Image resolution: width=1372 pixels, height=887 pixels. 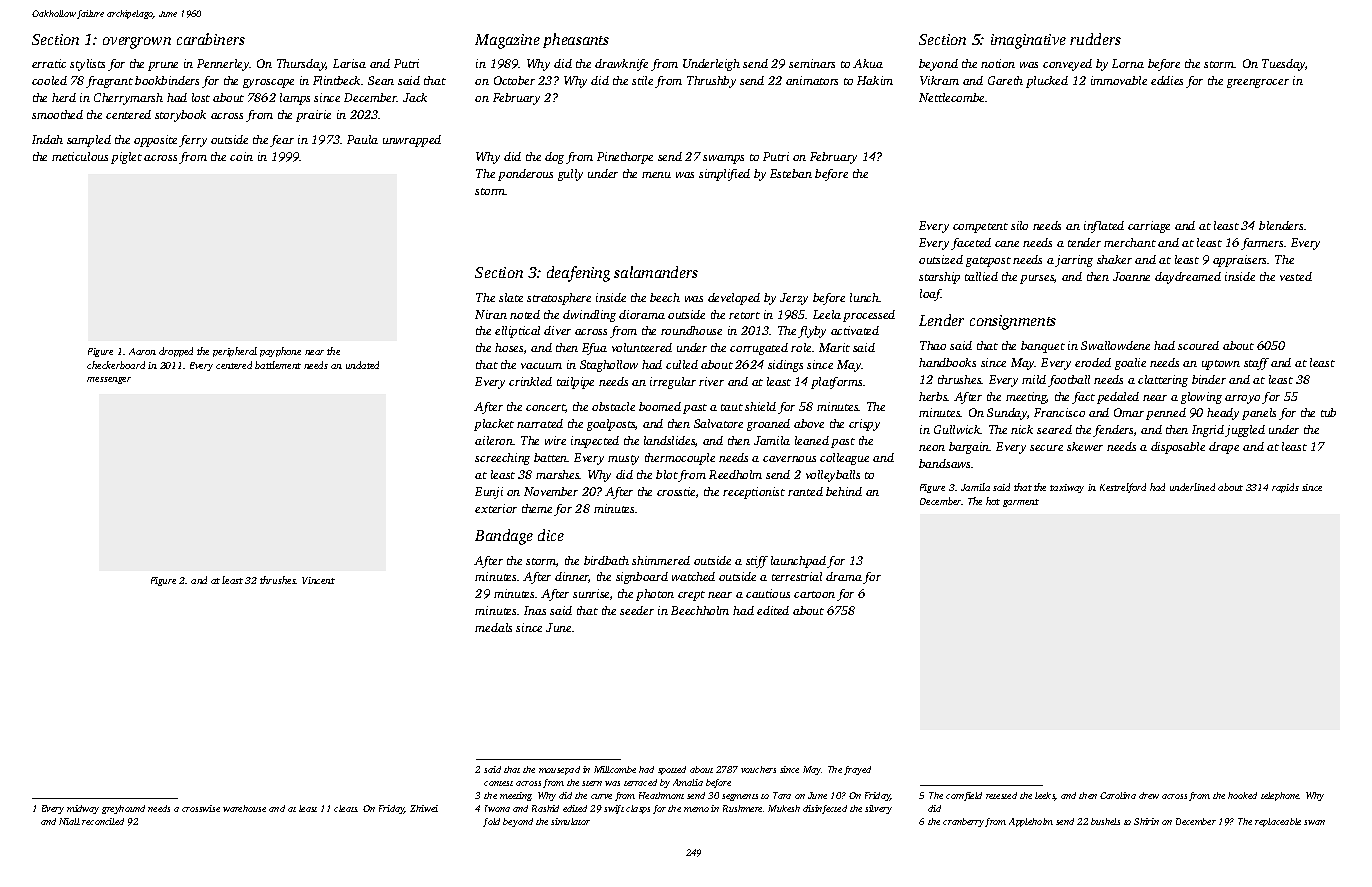 What do you see at coordinates (244, 808) in the page?
I see `warehouse` at bounding box center [244, 808].
